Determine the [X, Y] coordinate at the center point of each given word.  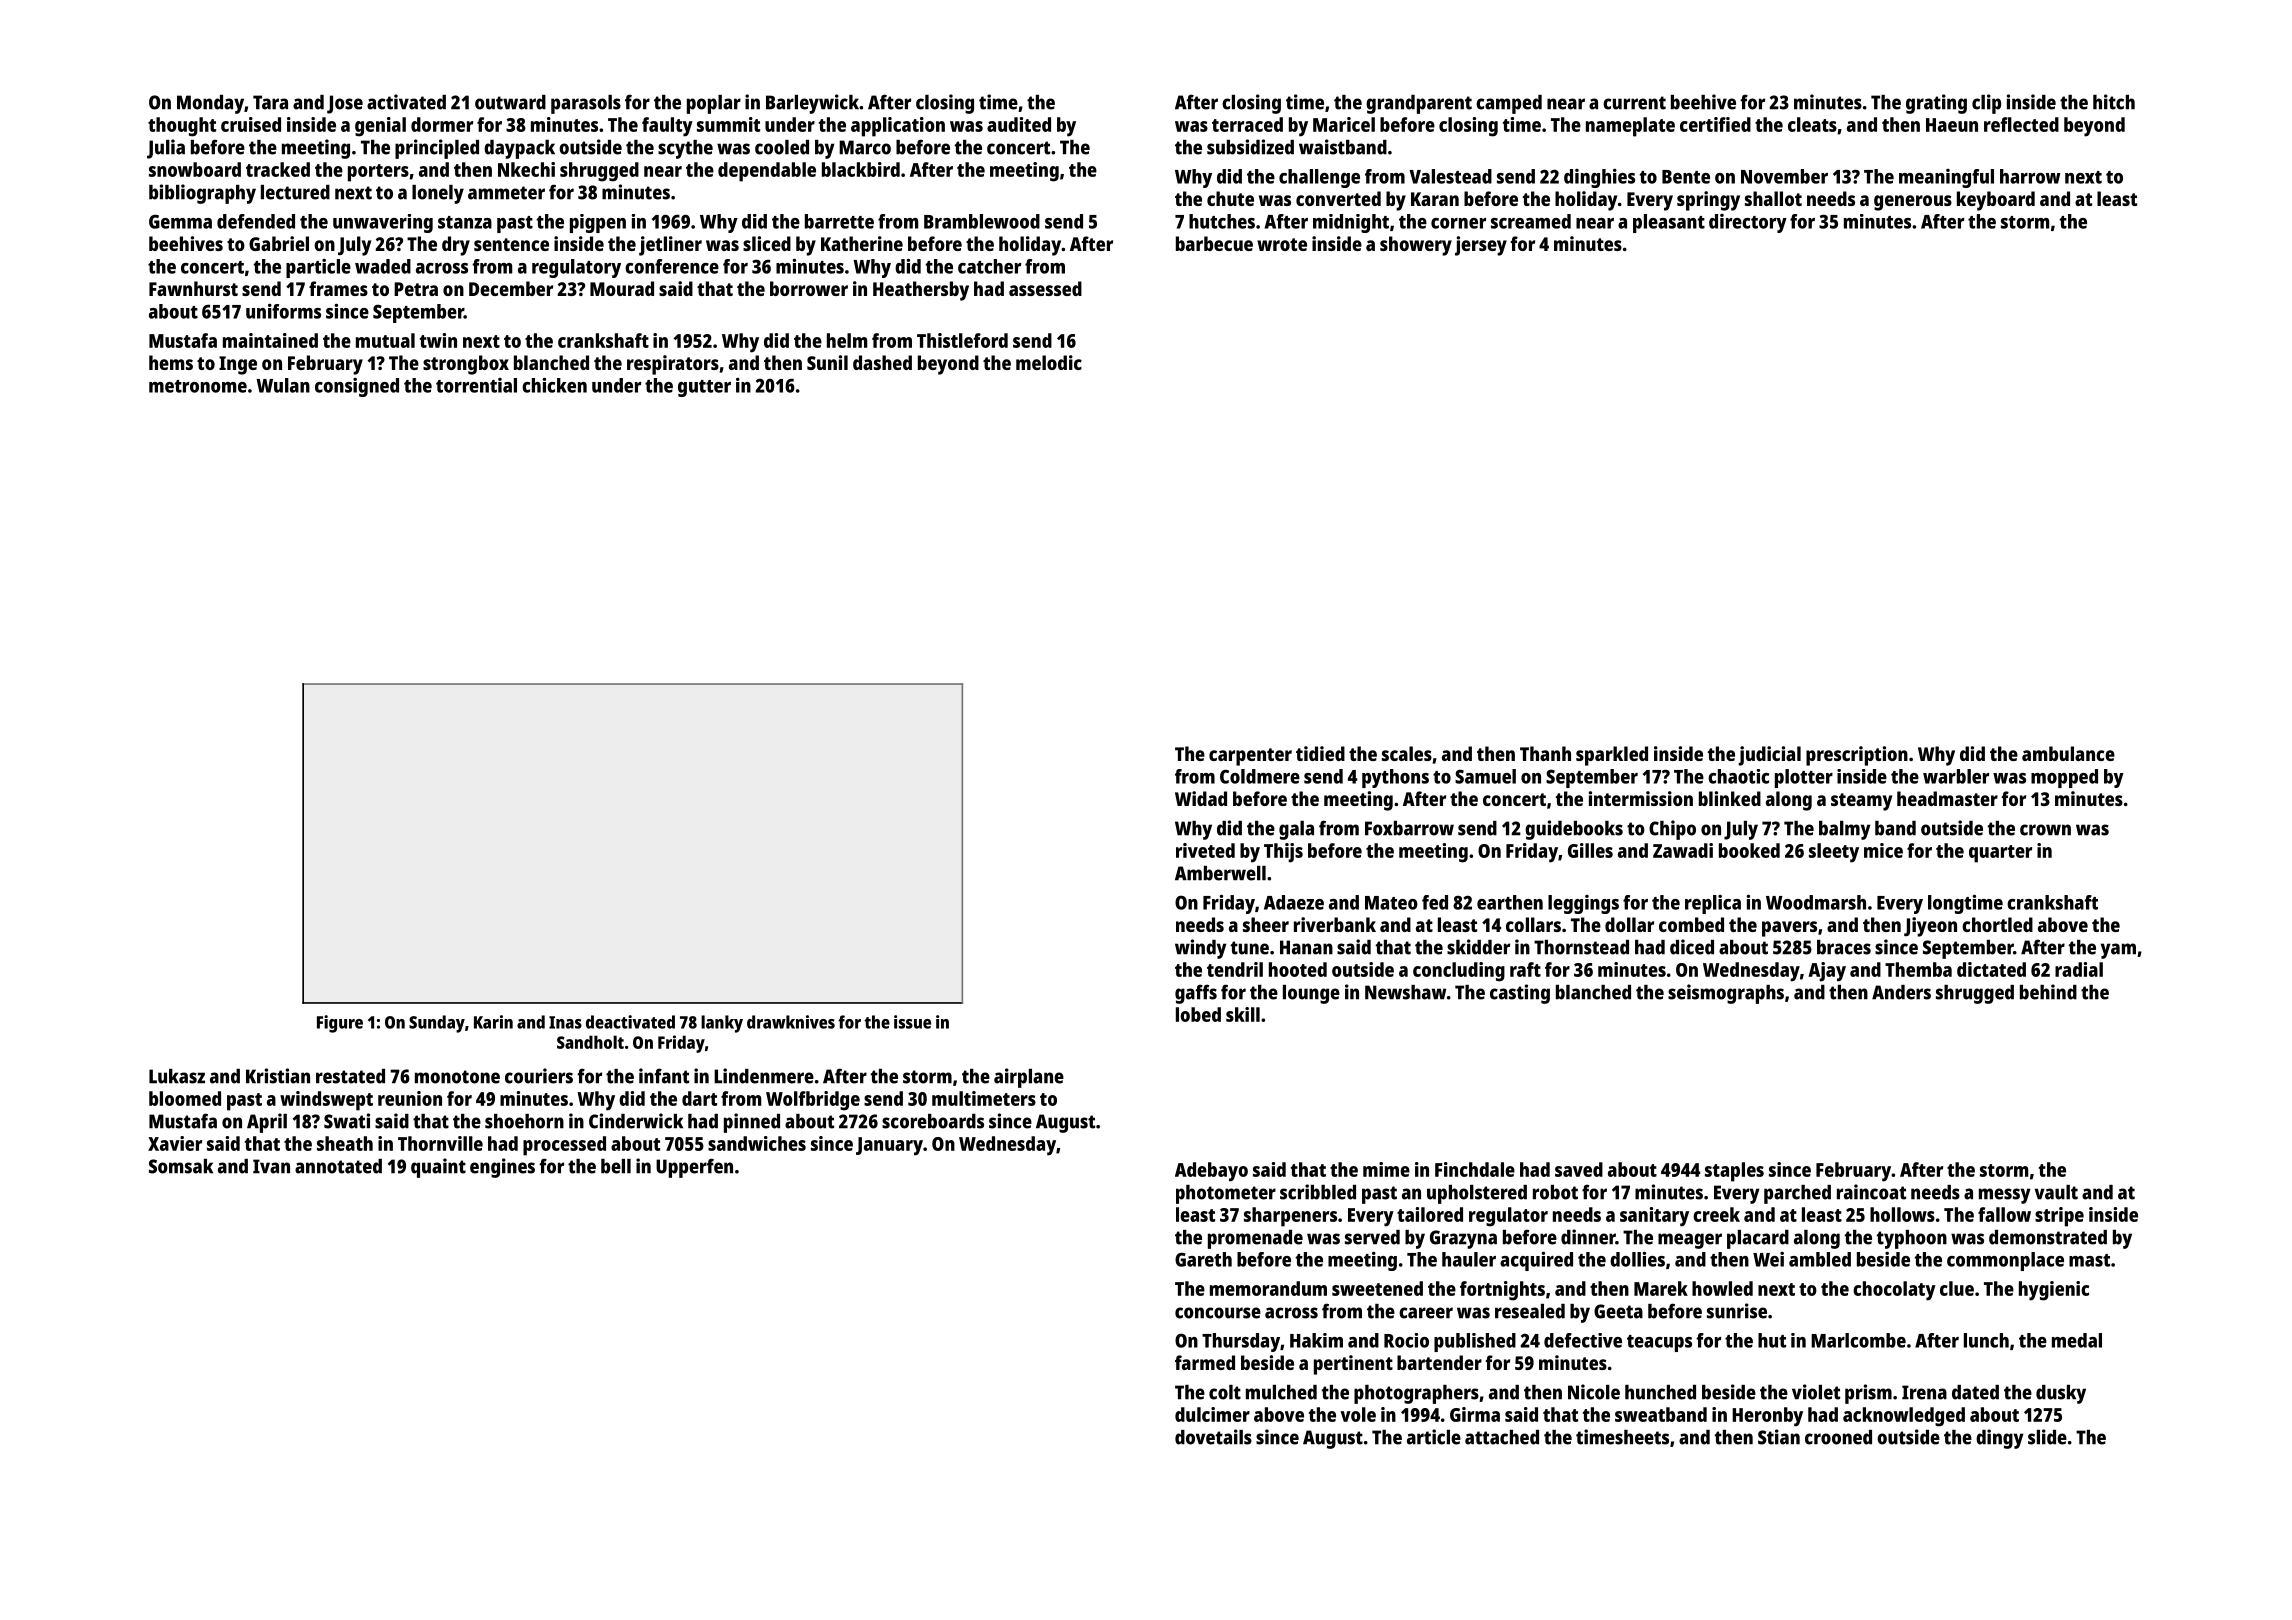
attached [1502, 1437]
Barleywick [812, 104]
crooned [1838, 1437]
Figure [340, 1024]
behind [2048, 992]
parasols [586, 104]
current [1634, 103]
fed [1435, 902]
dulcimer [1212, 1414]
